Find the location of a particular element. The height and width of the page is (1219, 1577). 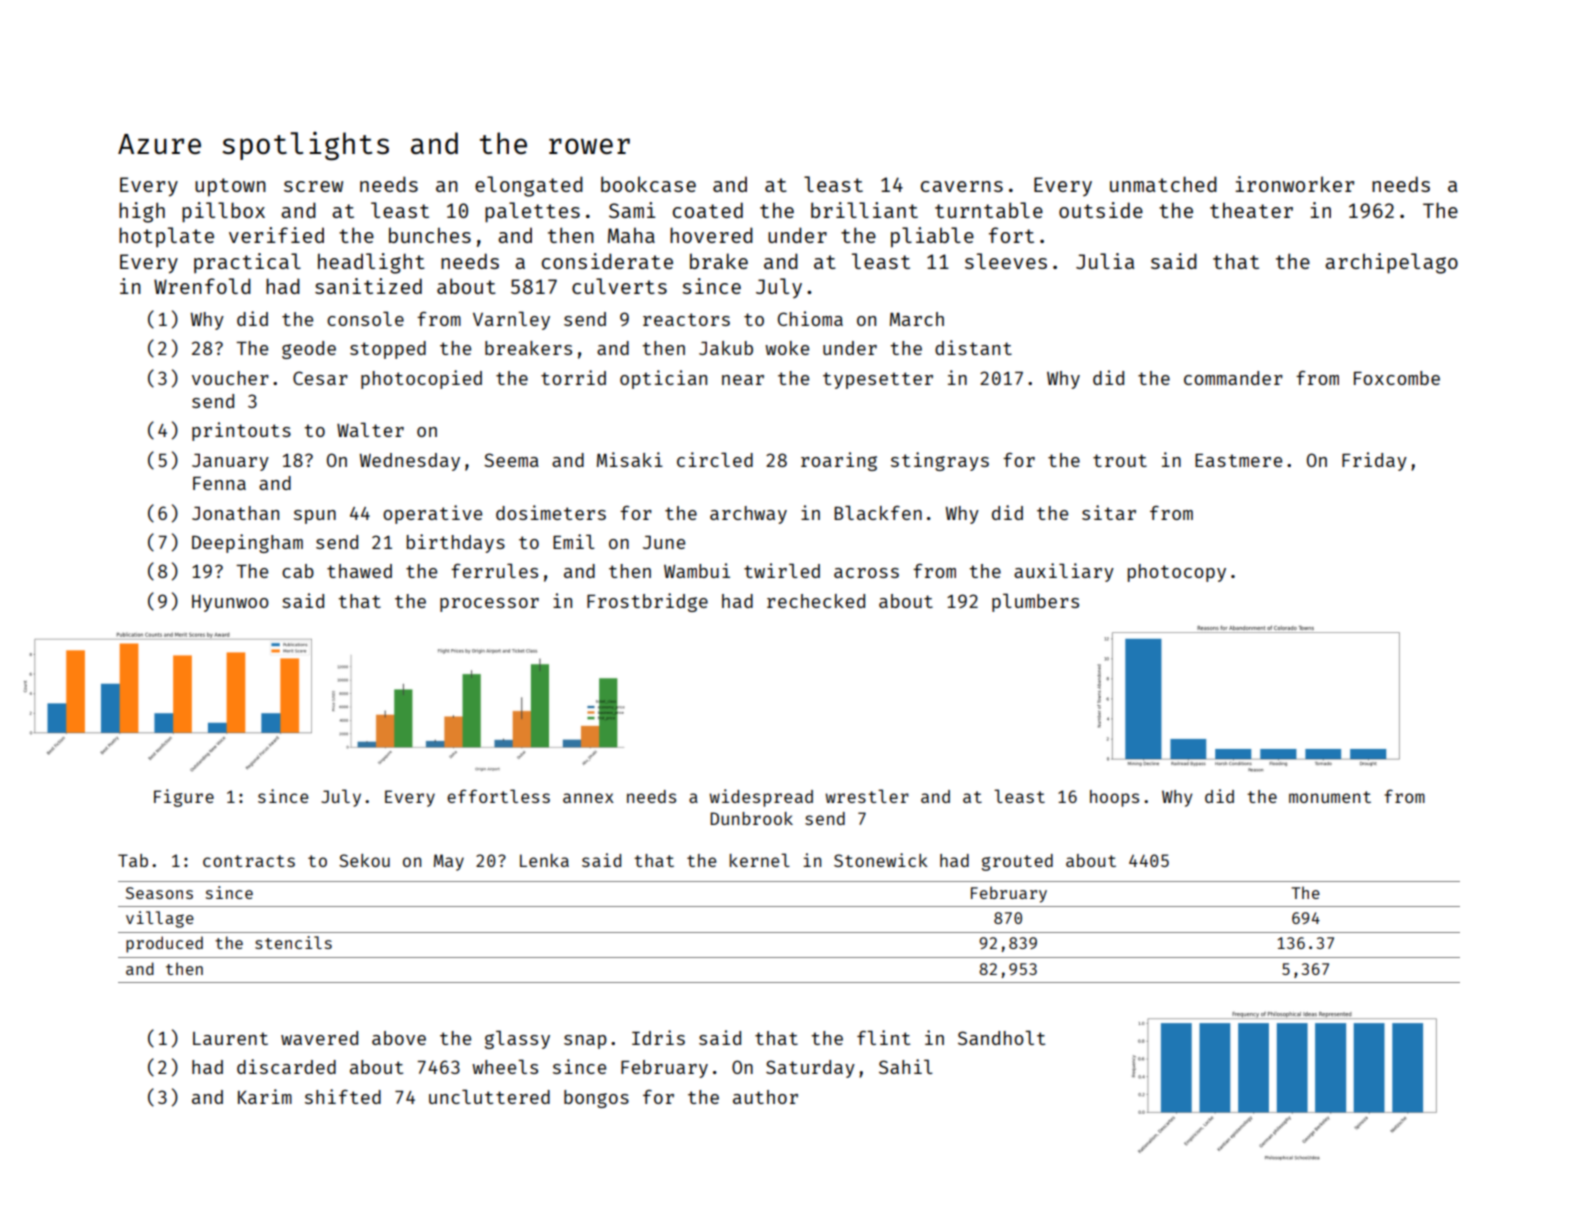

annex is located at coordinates (588, 798).
